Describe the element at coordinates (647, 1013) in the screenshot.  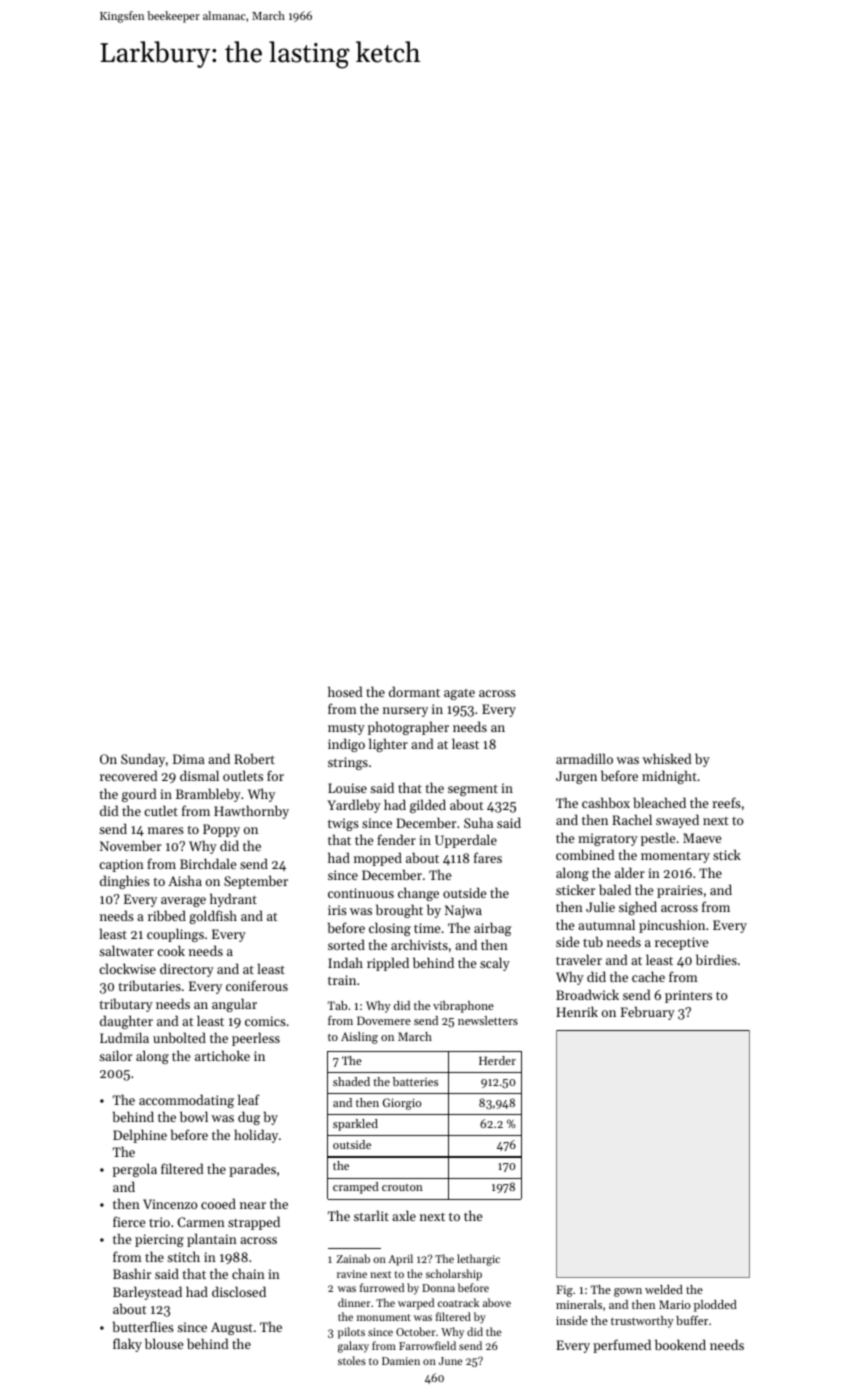
I see `February` at that location.
